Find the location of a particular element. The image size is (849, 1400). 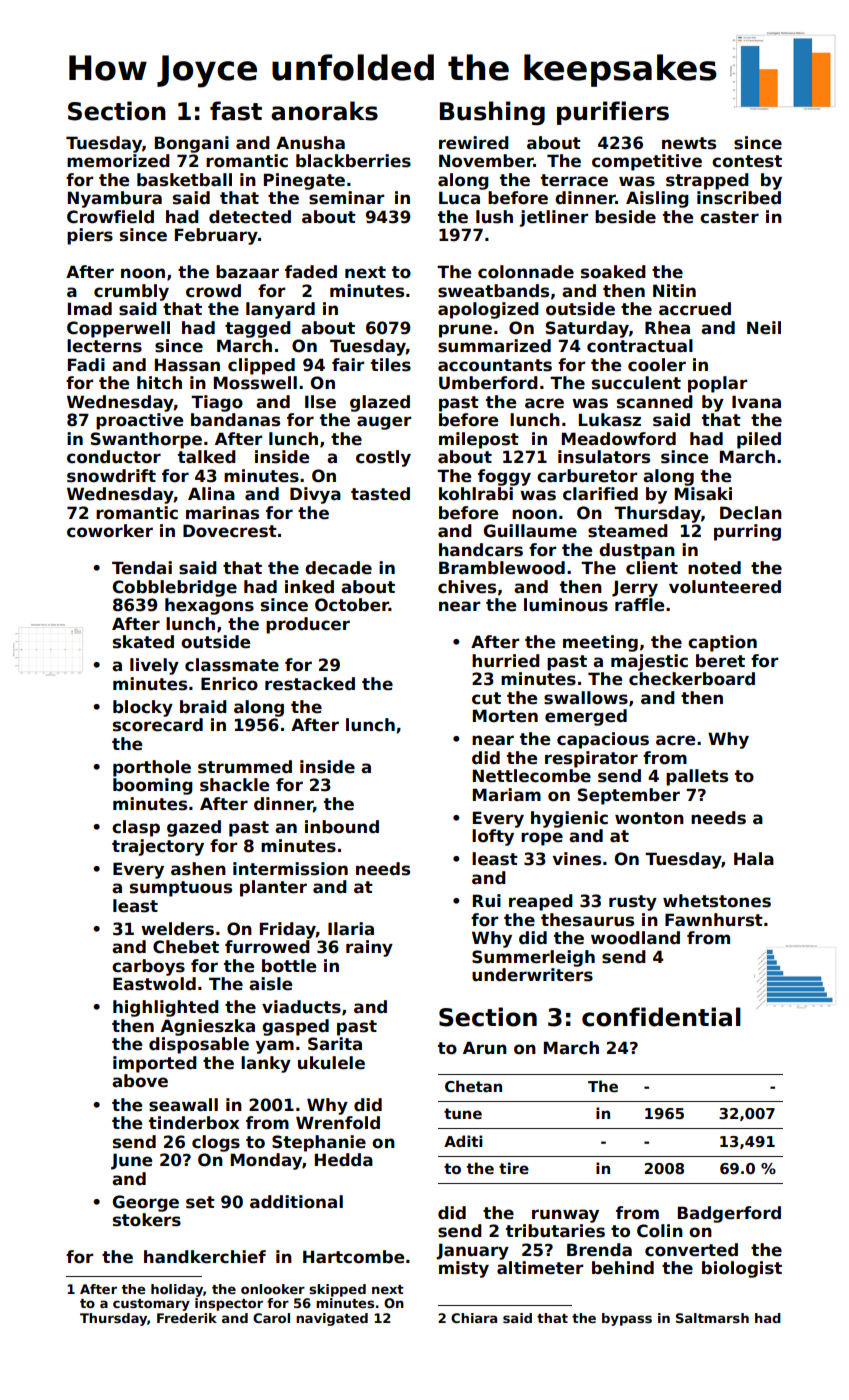

pallets is located at coordinates (697, 777).
